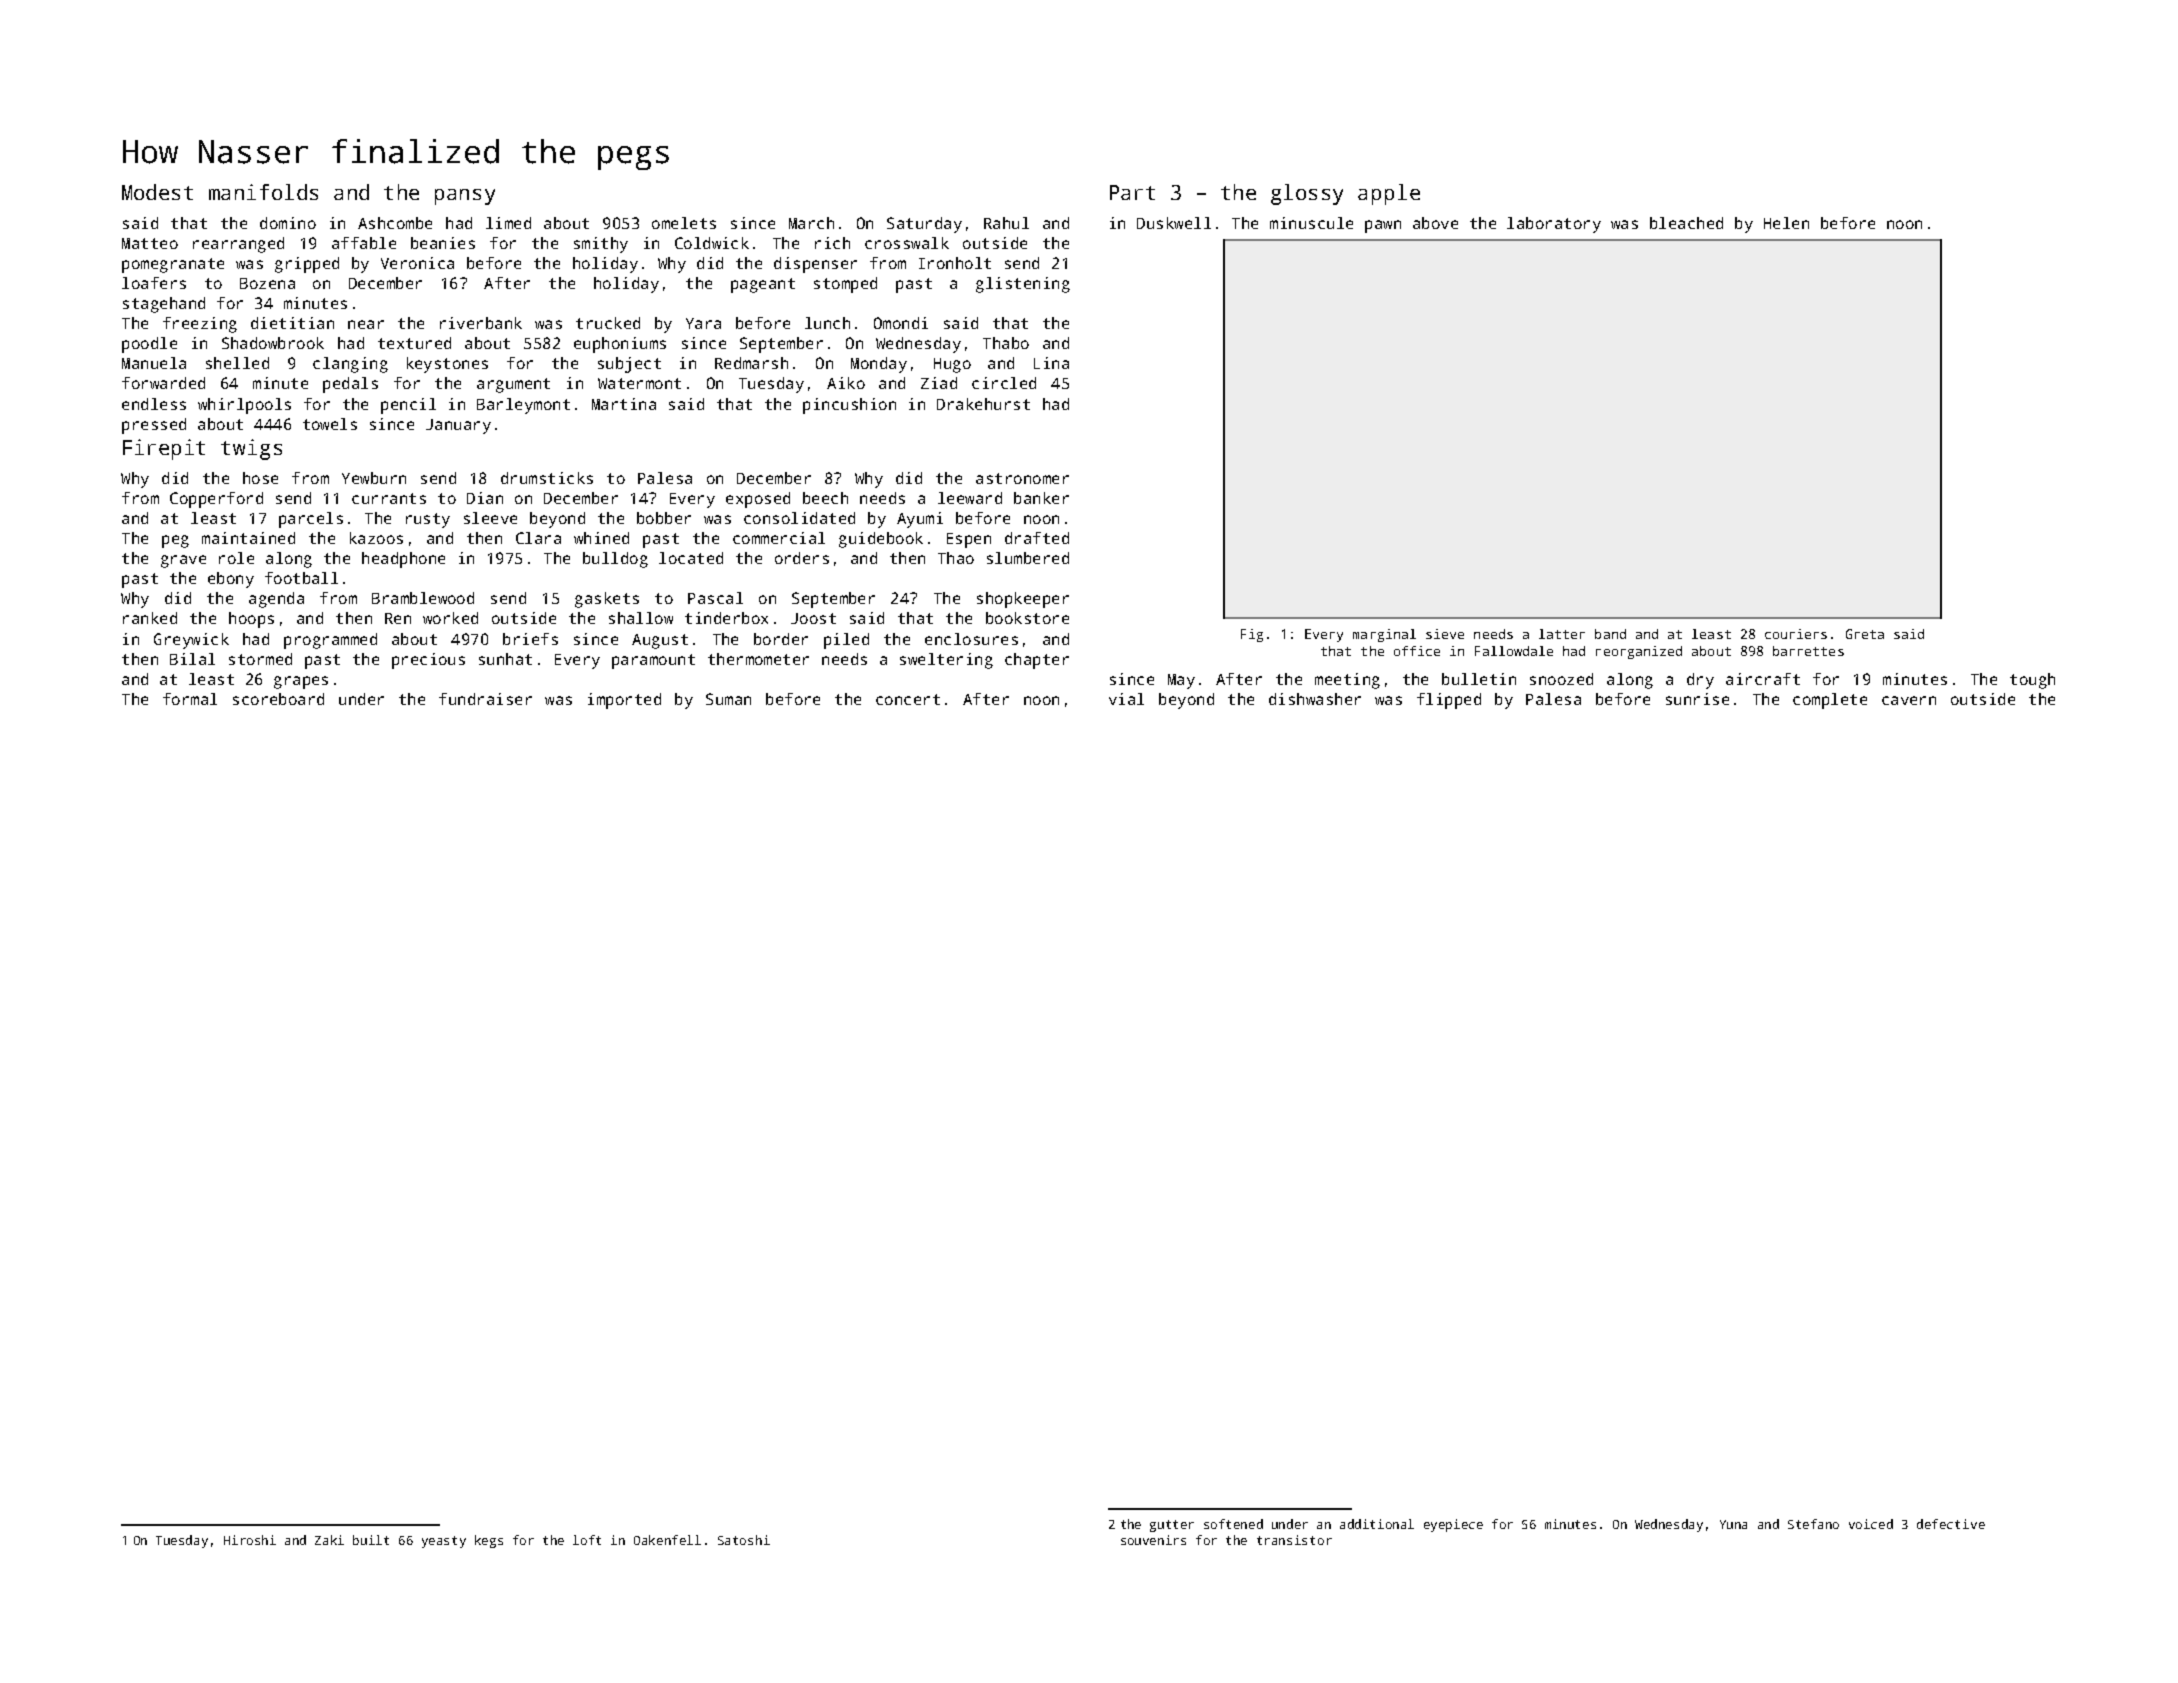  I want to click on tough, so click(2032, 681).
